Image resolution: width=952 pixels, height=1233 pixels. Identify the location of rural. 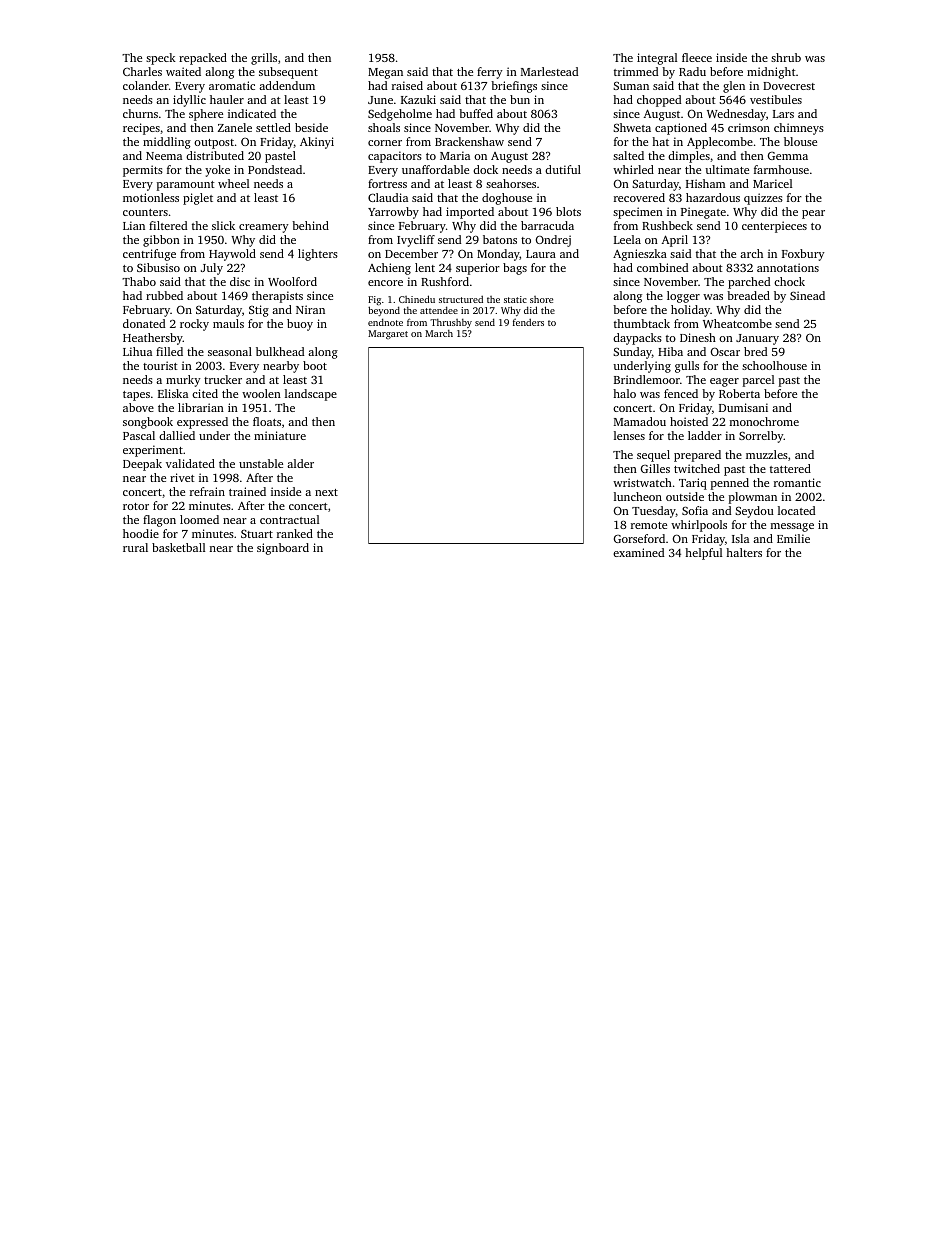
(135, 547).
